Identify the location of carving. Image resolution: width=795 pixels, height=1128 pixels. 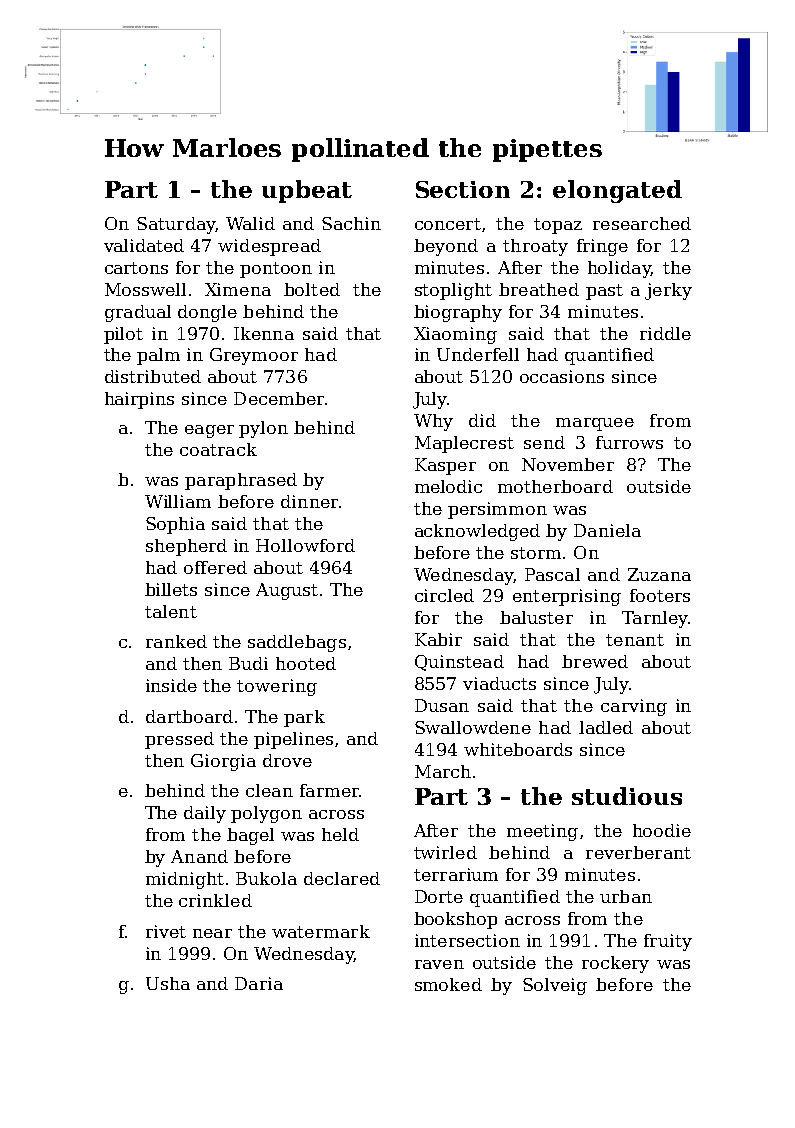
(634, 707).
